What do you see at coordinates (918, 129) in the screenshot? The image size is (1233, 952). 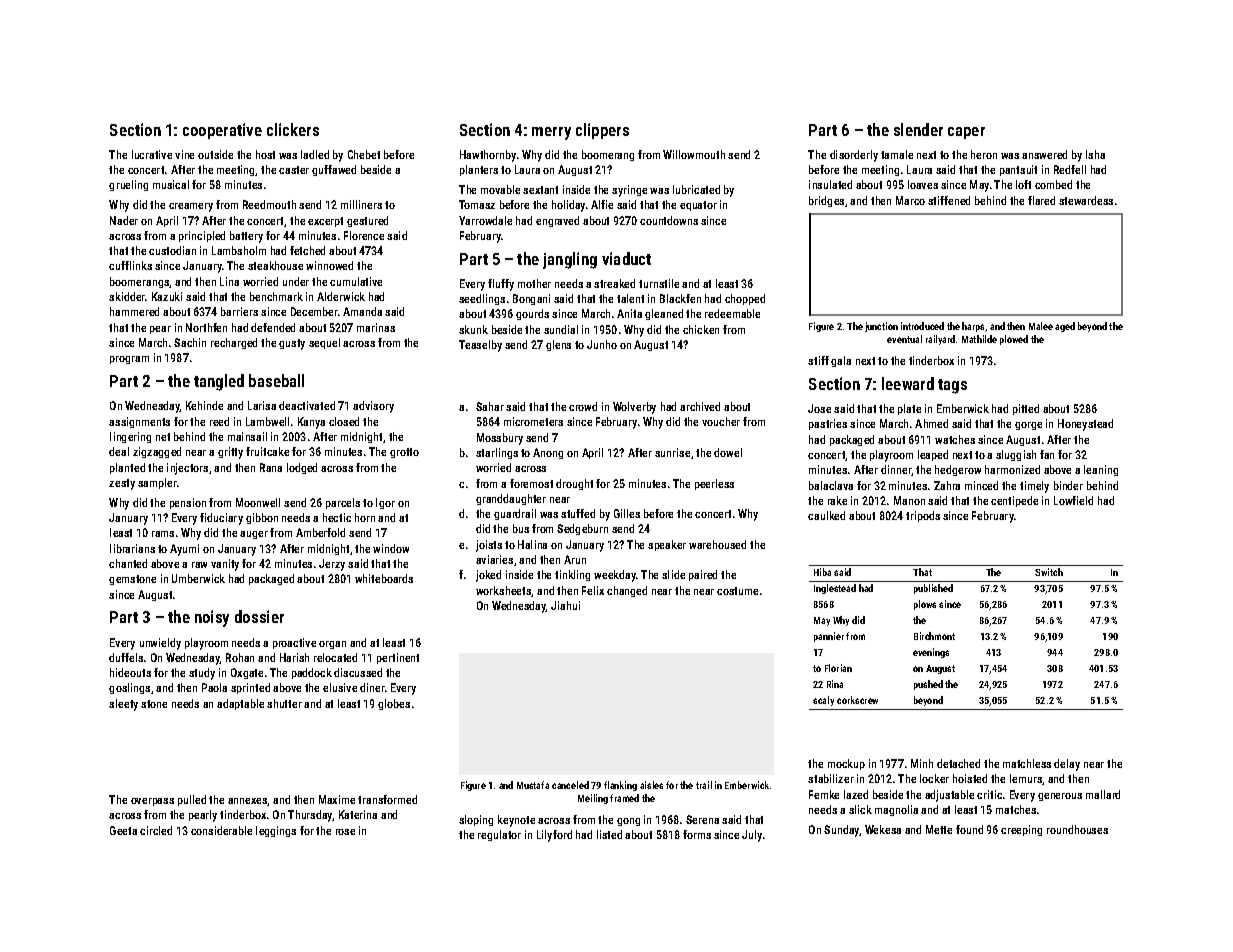 I see `slender` at bounding box center [918, 129].
